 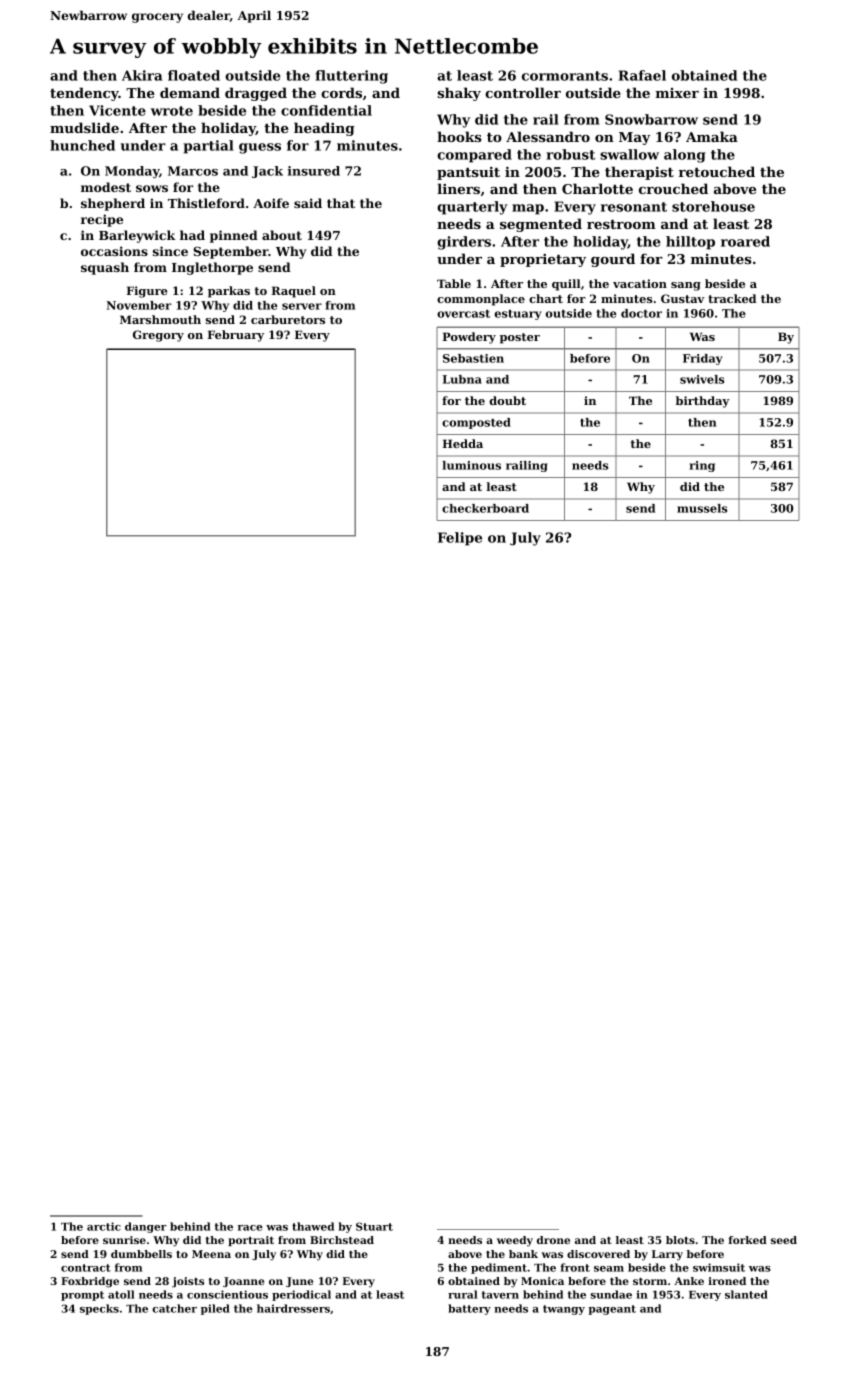 What do you see at coordinates (528, 209) in the screenshot?
I see `map` at bounding box center [528, 209].
